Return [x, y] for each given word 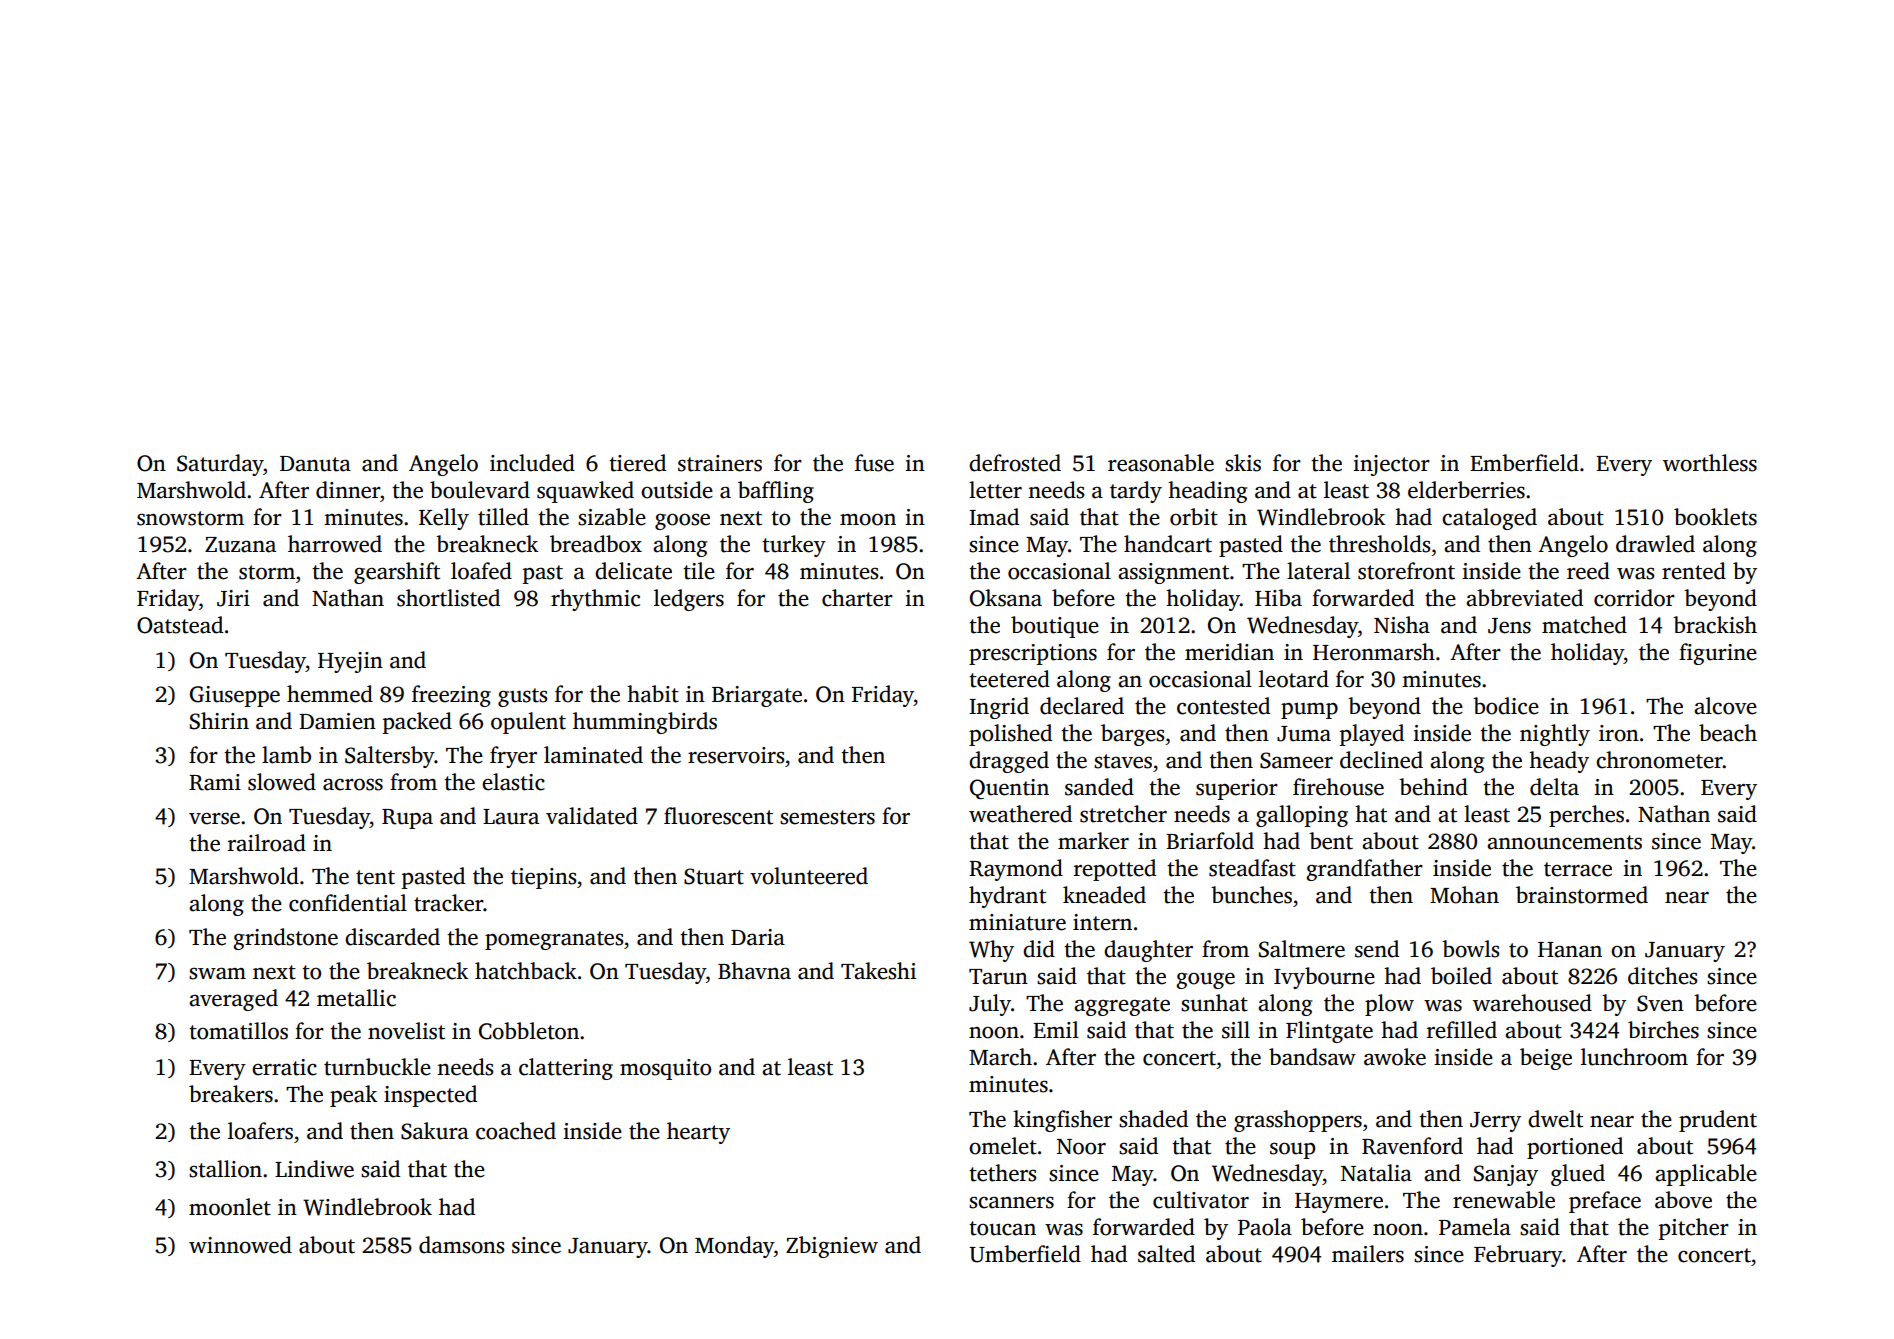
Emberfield [1524, 463]
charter [857, 598]
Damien [337, 721]
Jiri [233, 598]
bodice [1506, 706]
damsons [461, 1245]
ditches [1662, 976]
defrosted [1015, 463]
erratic [284, 1067]
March [1000, 1057]
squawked [585, 492]
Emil [1056, 1029]
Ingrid [999, 708]
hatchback [526, 971]
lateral [1318, 571]
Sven [1660, 1003]
